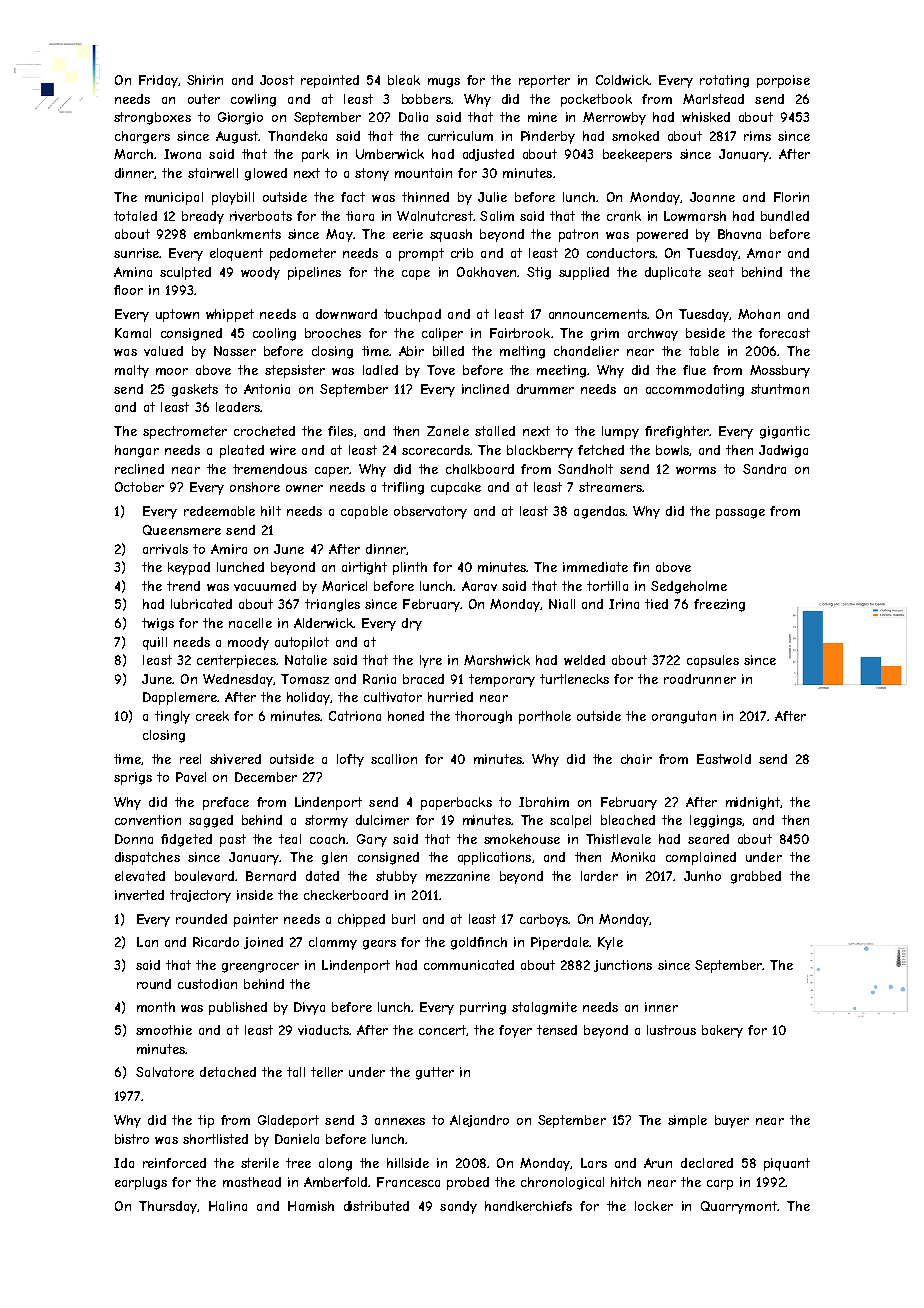 Image resolution: width=924 pixels, height=1308 pixels. I want to click on porpoise, so click(783, 81).
